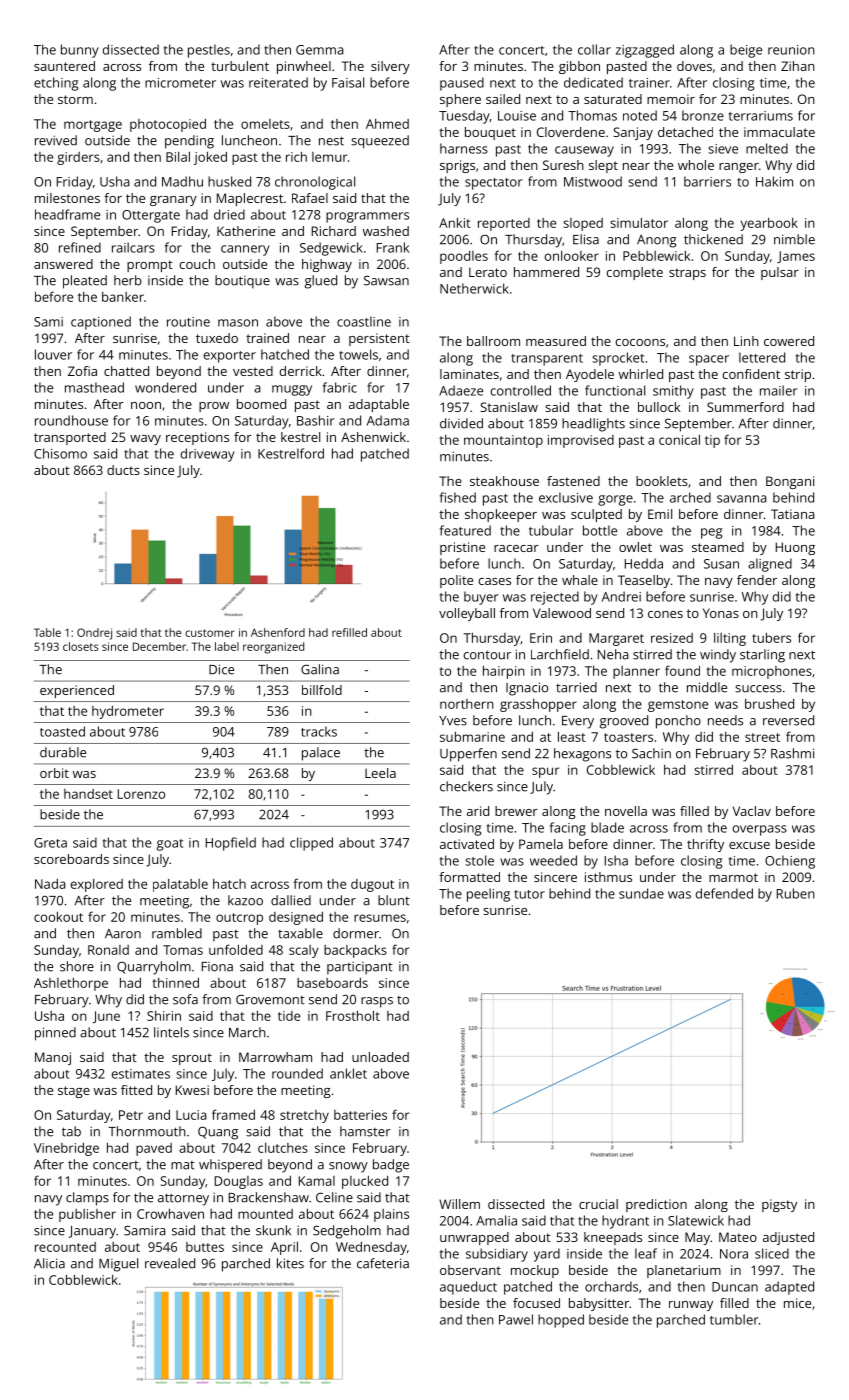 This screenshot has width=849, height=1400. What do you see at coordinates (758, 689) in the screenshot?
I see `success` at bounding box center [758, 689].
